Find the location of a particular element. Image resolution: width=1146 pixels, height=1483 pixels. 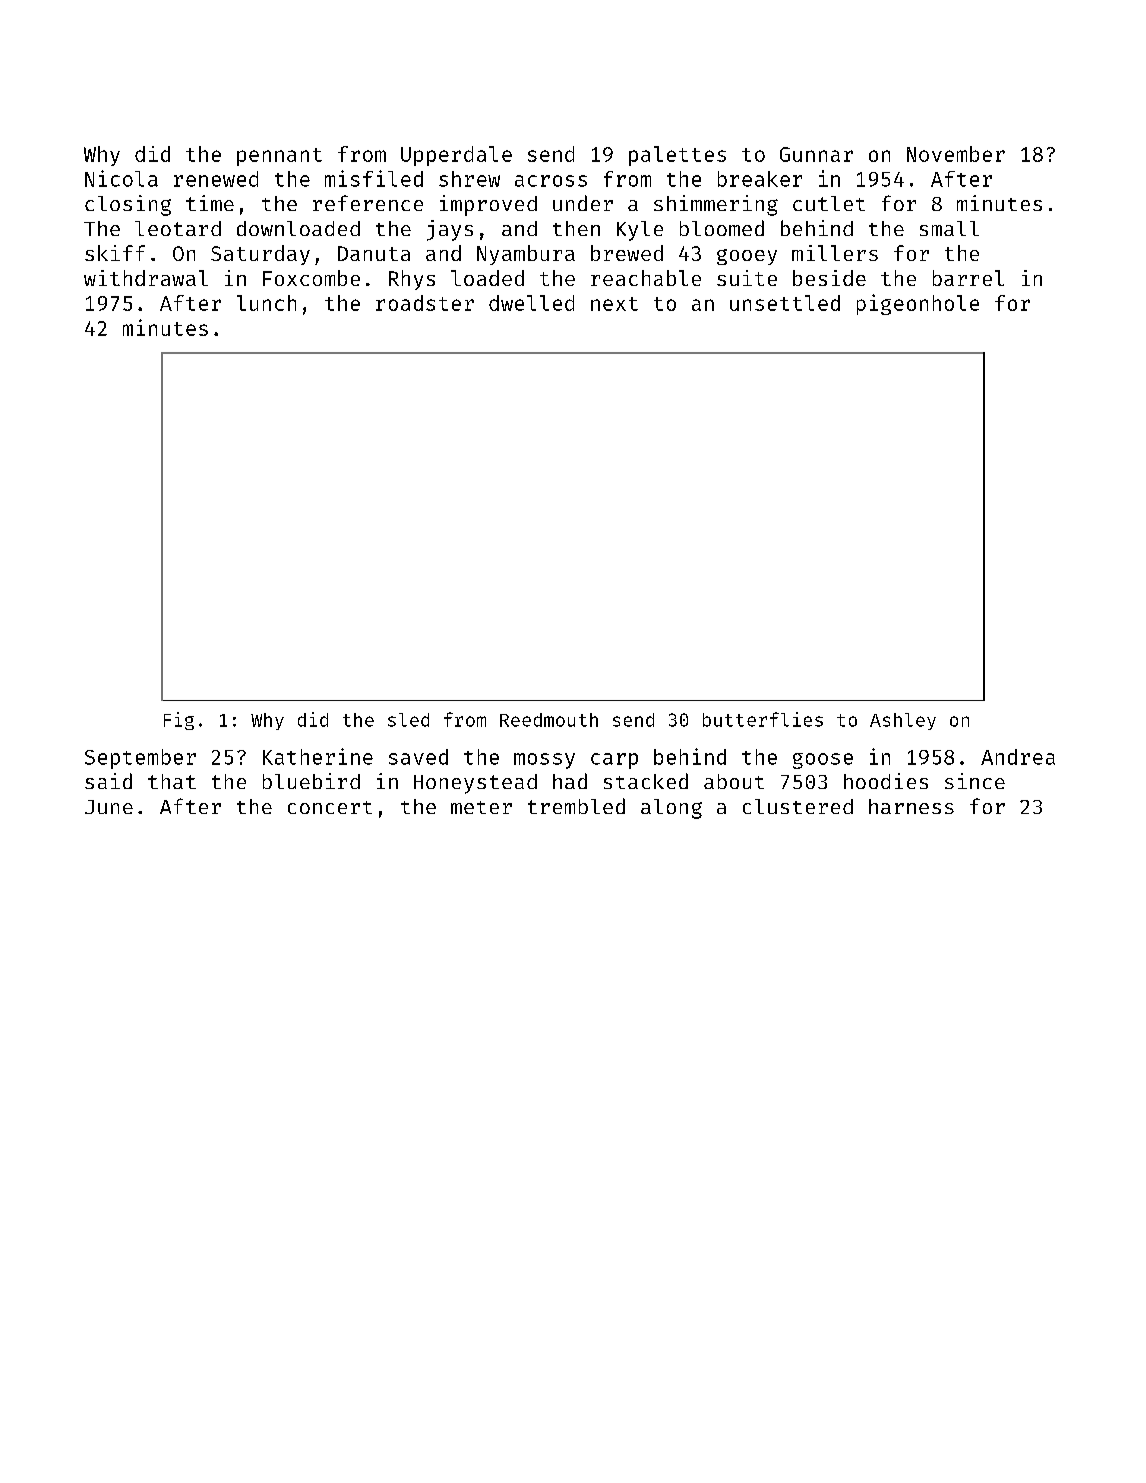

harness is located at coordinates (911, 806).
